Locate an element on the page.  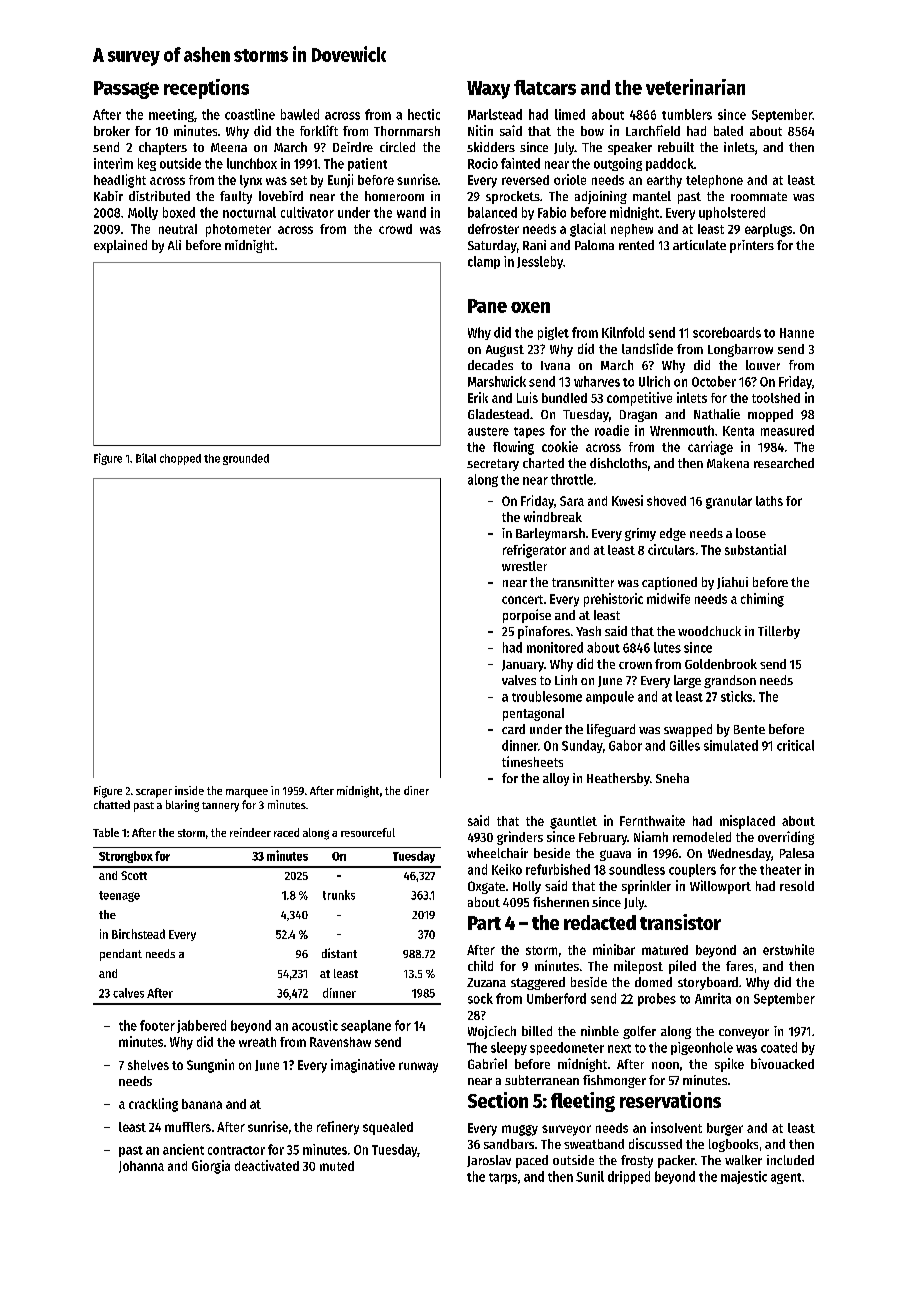
January is located at coordinates (523, 666).
